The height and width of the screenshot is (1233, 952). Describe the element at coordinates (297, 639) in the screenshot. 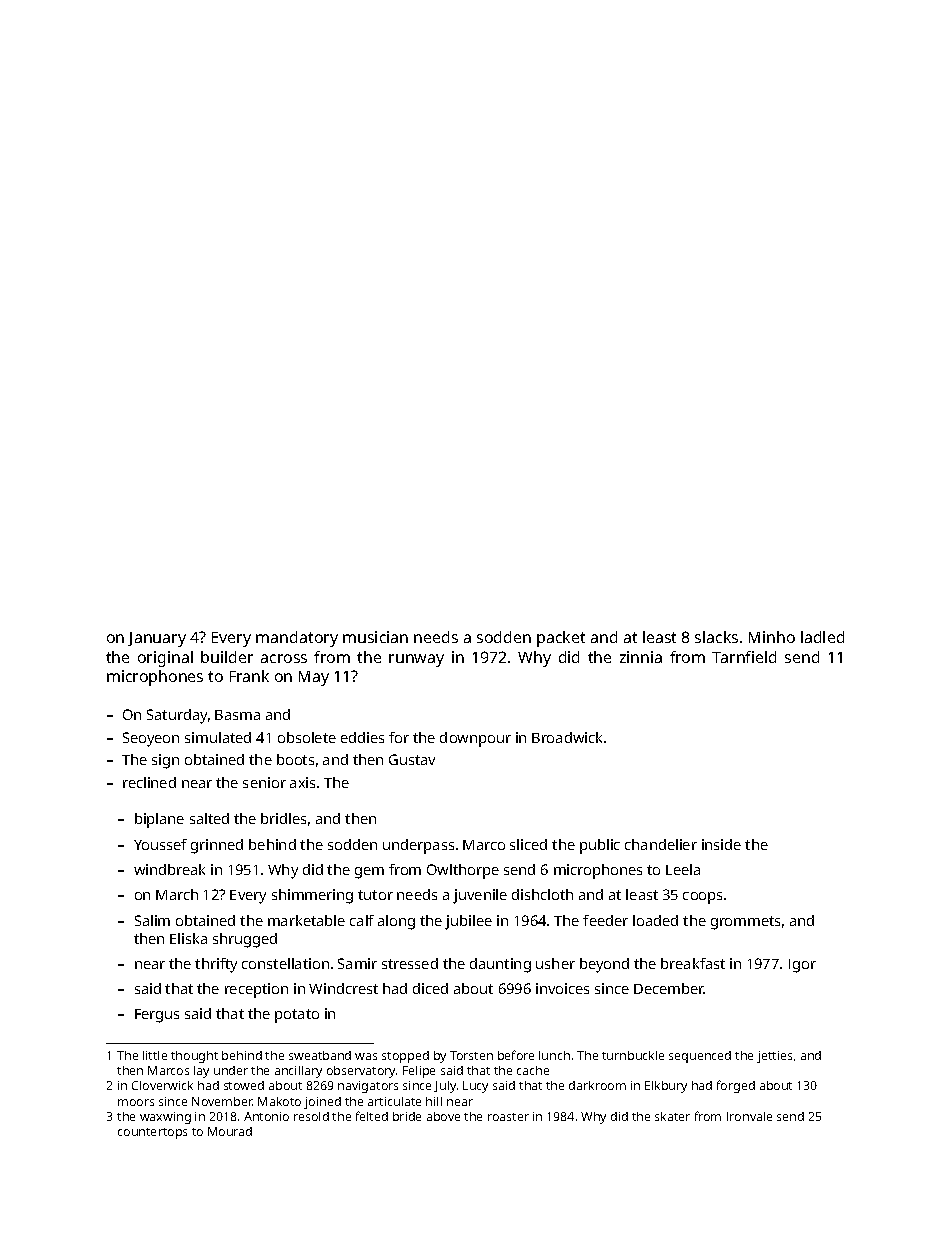

I see `mandatory` at that location.
